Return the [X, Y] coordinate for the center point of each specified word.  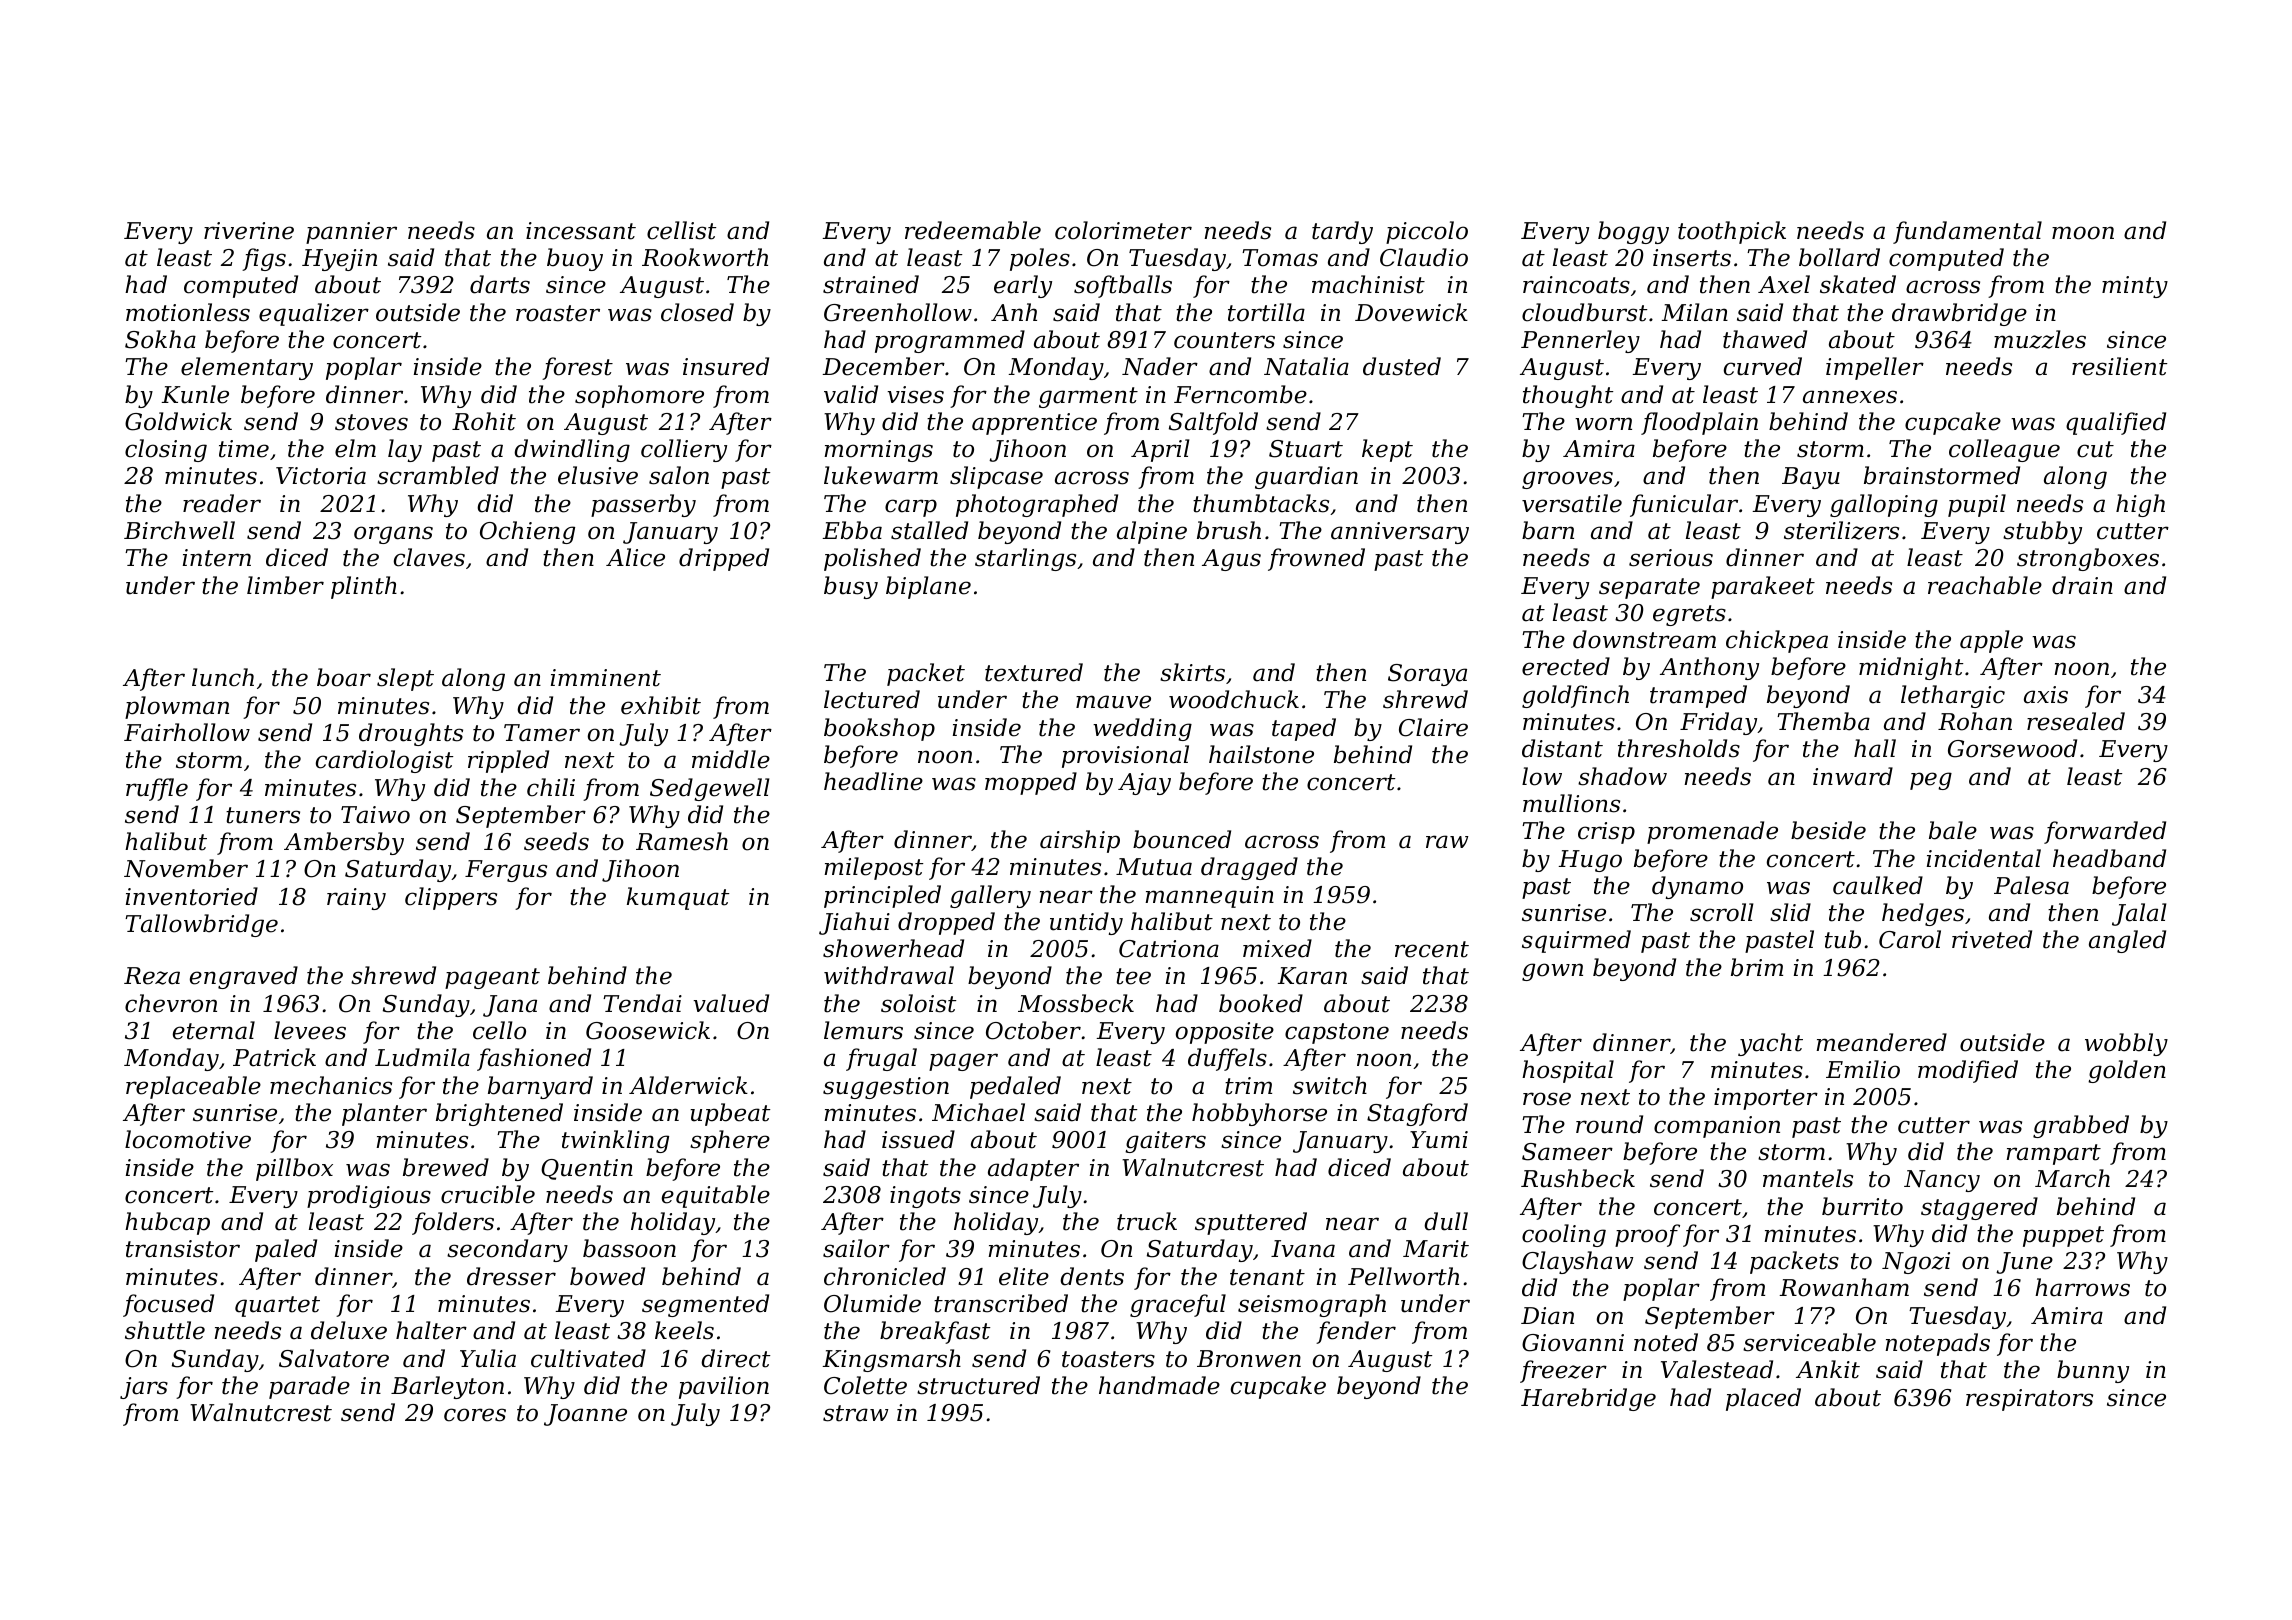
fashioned [534, 1059]
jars [144, 1388]
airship [1080, 841]
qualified [2116, 423]
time [244, 449]
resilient [2119, 366]
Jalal [2139, 914]
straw [855, 1413]
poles [1040, 259]
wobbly [2126, 1044]
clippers [451, 898]
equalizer [314, 314]
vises [915, 395]
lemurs [863, 1030]
